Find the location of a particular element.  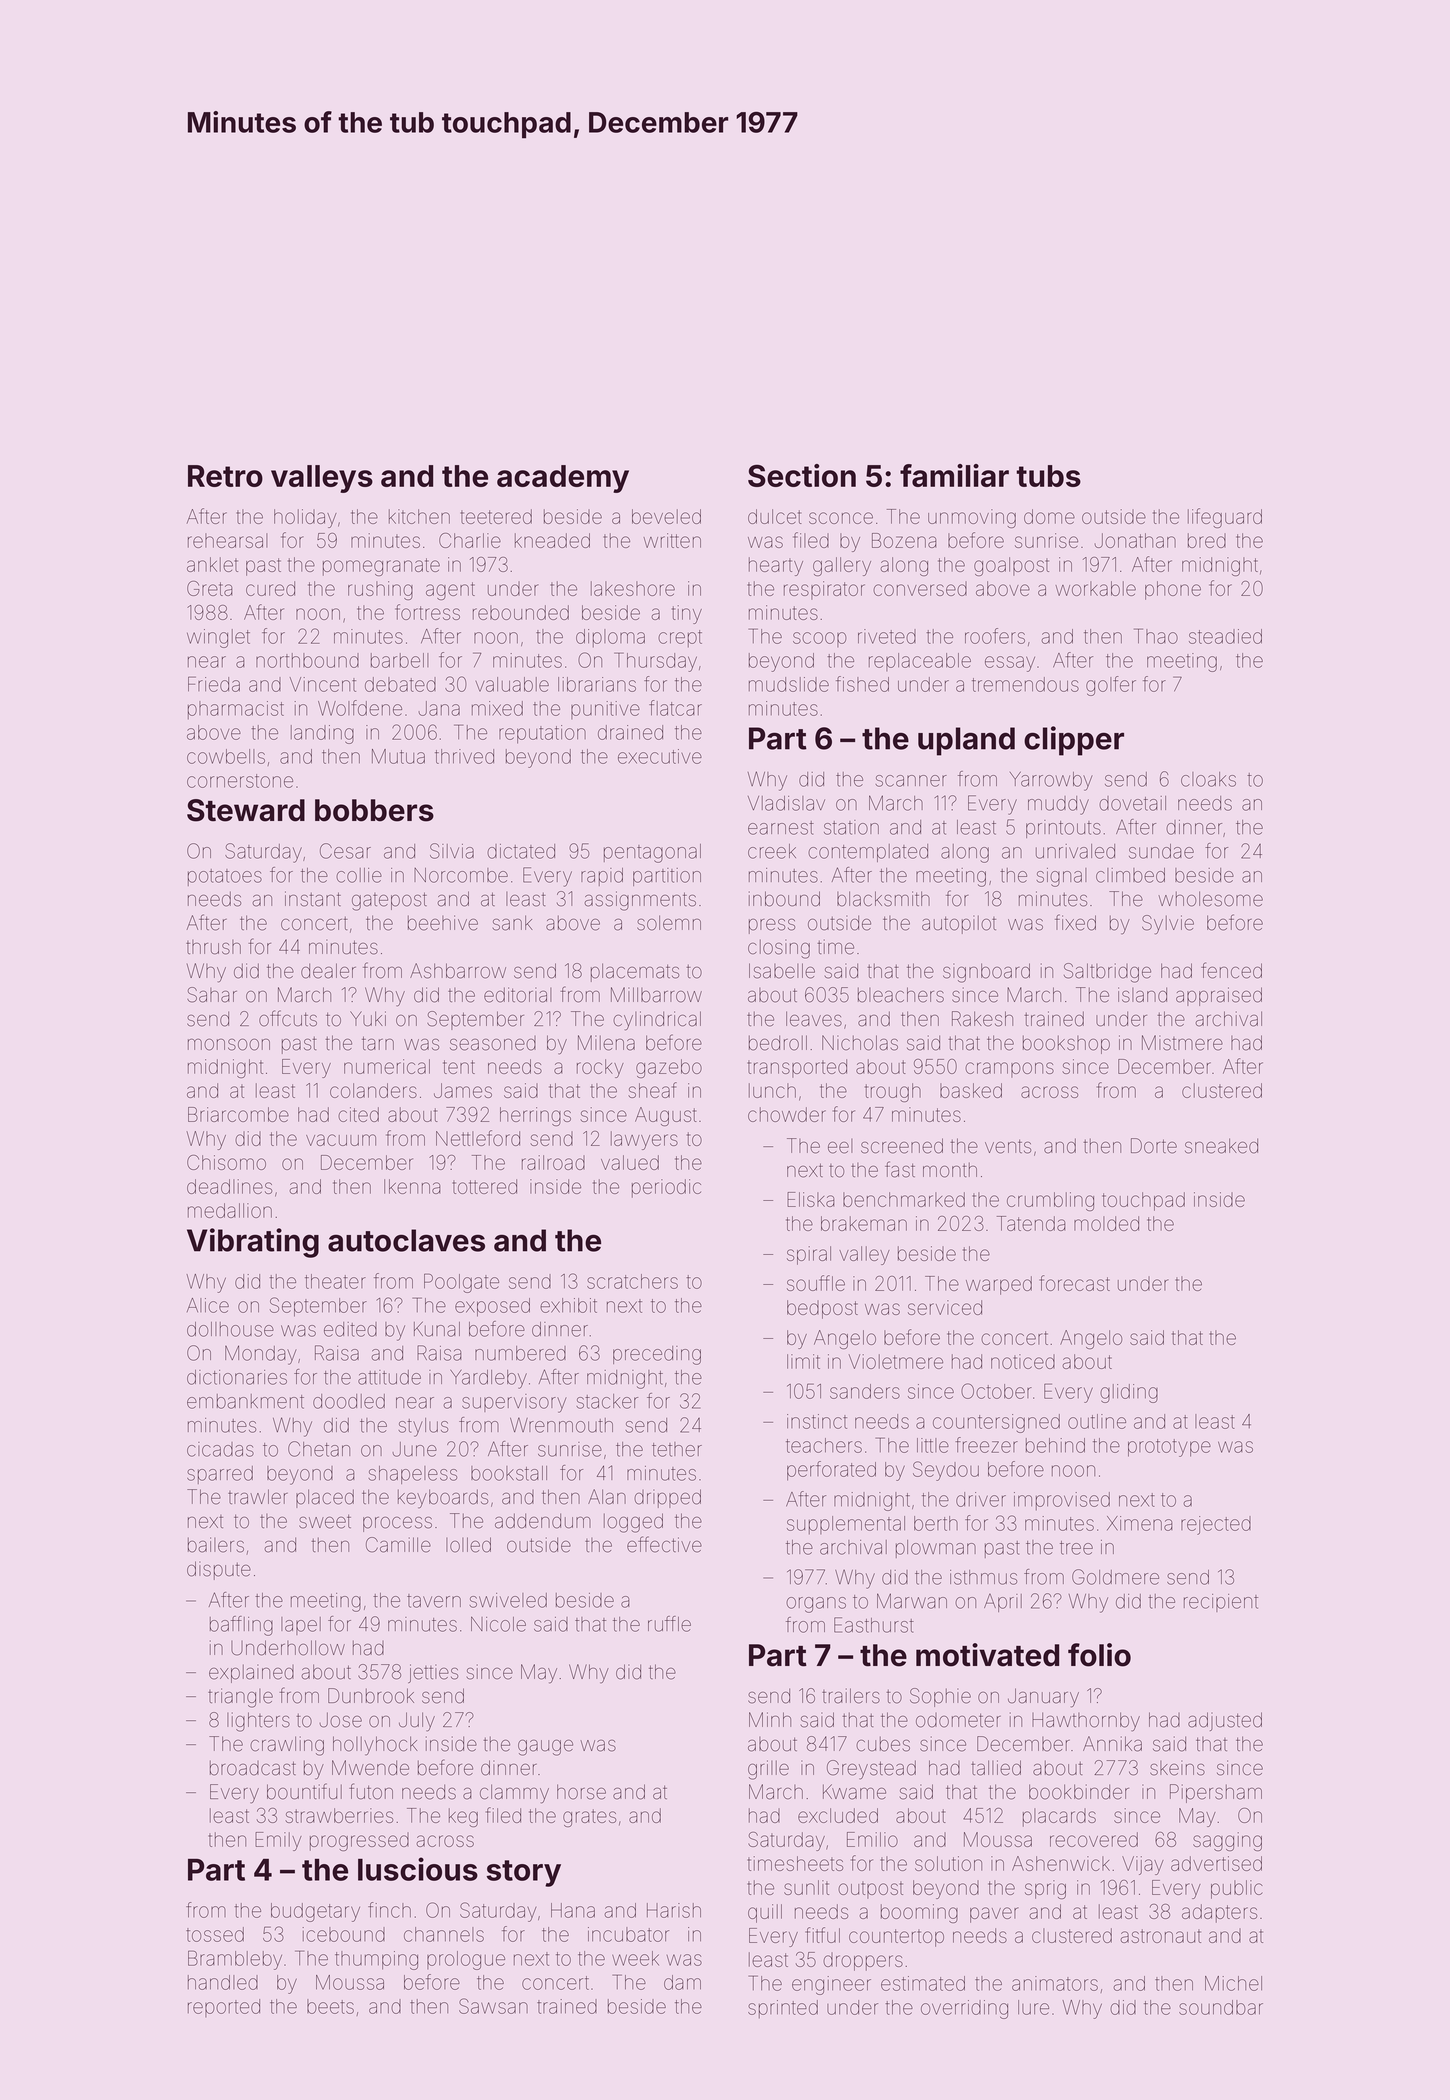

Sawsan is located at coordinates (493, 2006).
